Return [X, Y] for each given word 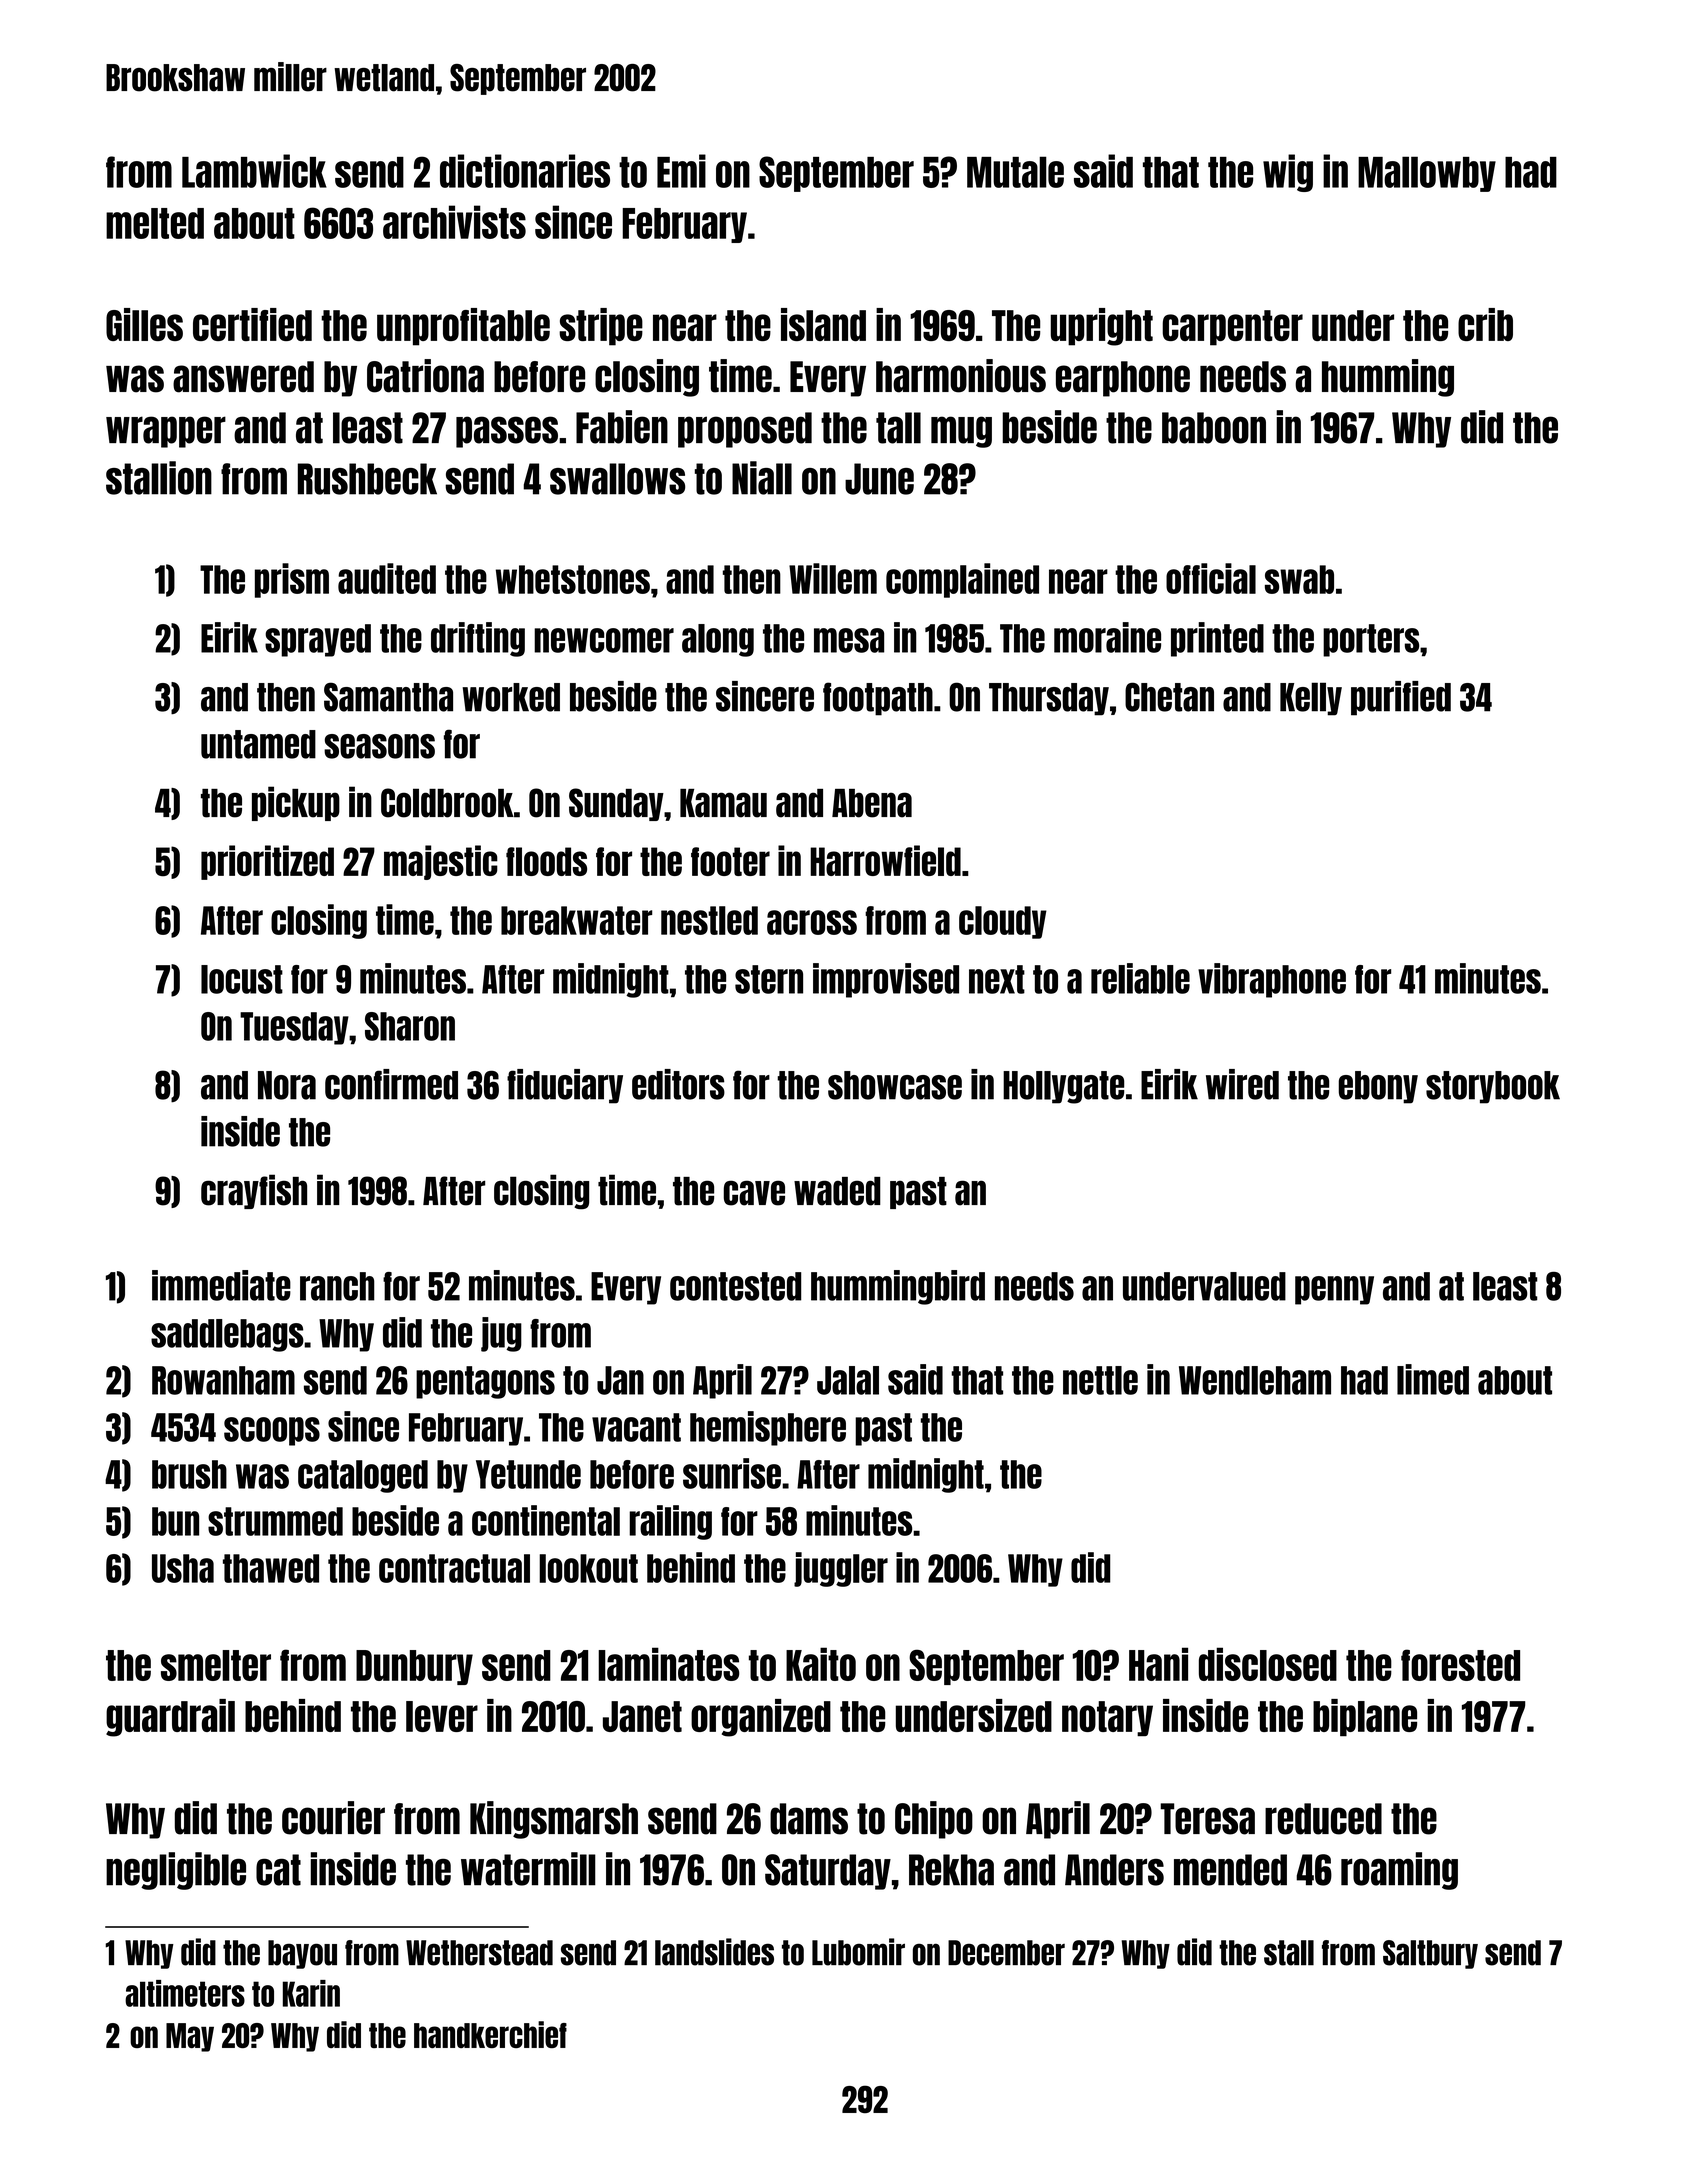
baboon [1214, 428]
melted [155, 223]
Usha [183, 1568]
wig [1288, 173]
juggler [841, 1569]
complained [962, 580]
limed [1433, 1379]
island [823, 324]
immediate [221, 1285]
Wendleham [1255, 1380]
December [1006, 1953]
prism [292, 580]
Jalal [848, 1380]
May [190, 2037]
